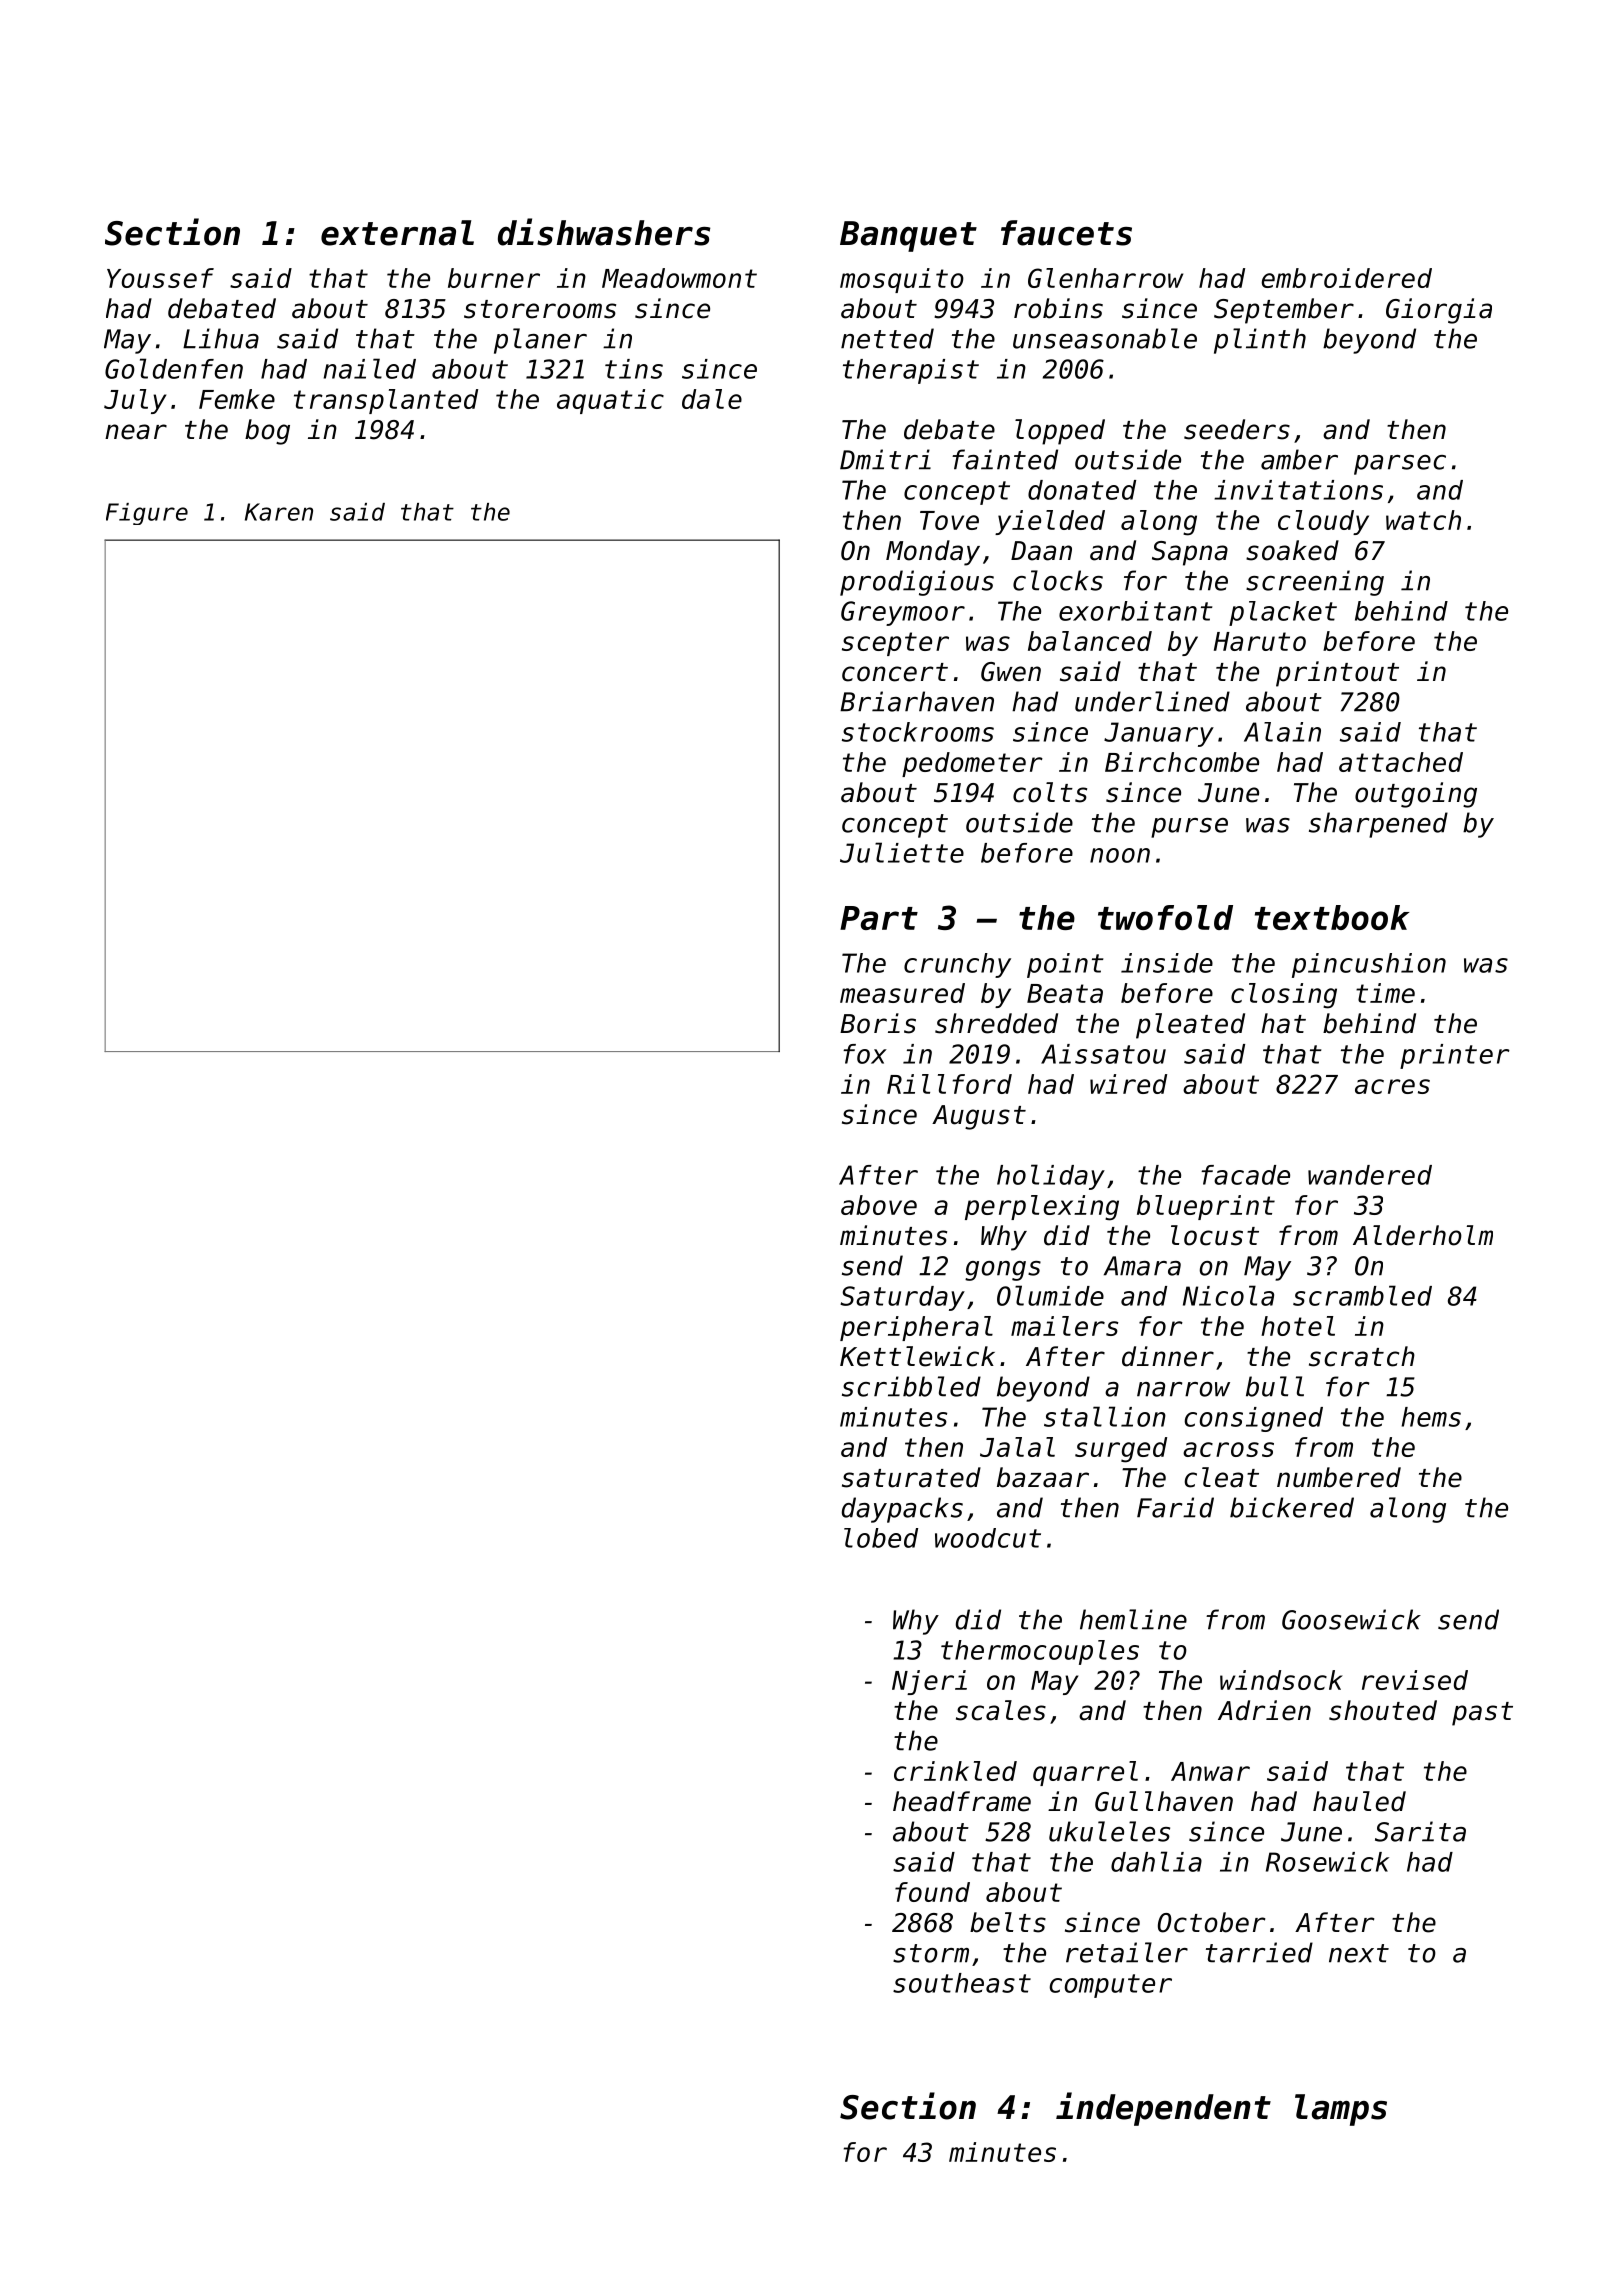  Describe the element at coordinates (881, 1538) in the screenshot. I see `lobed` at that location.
